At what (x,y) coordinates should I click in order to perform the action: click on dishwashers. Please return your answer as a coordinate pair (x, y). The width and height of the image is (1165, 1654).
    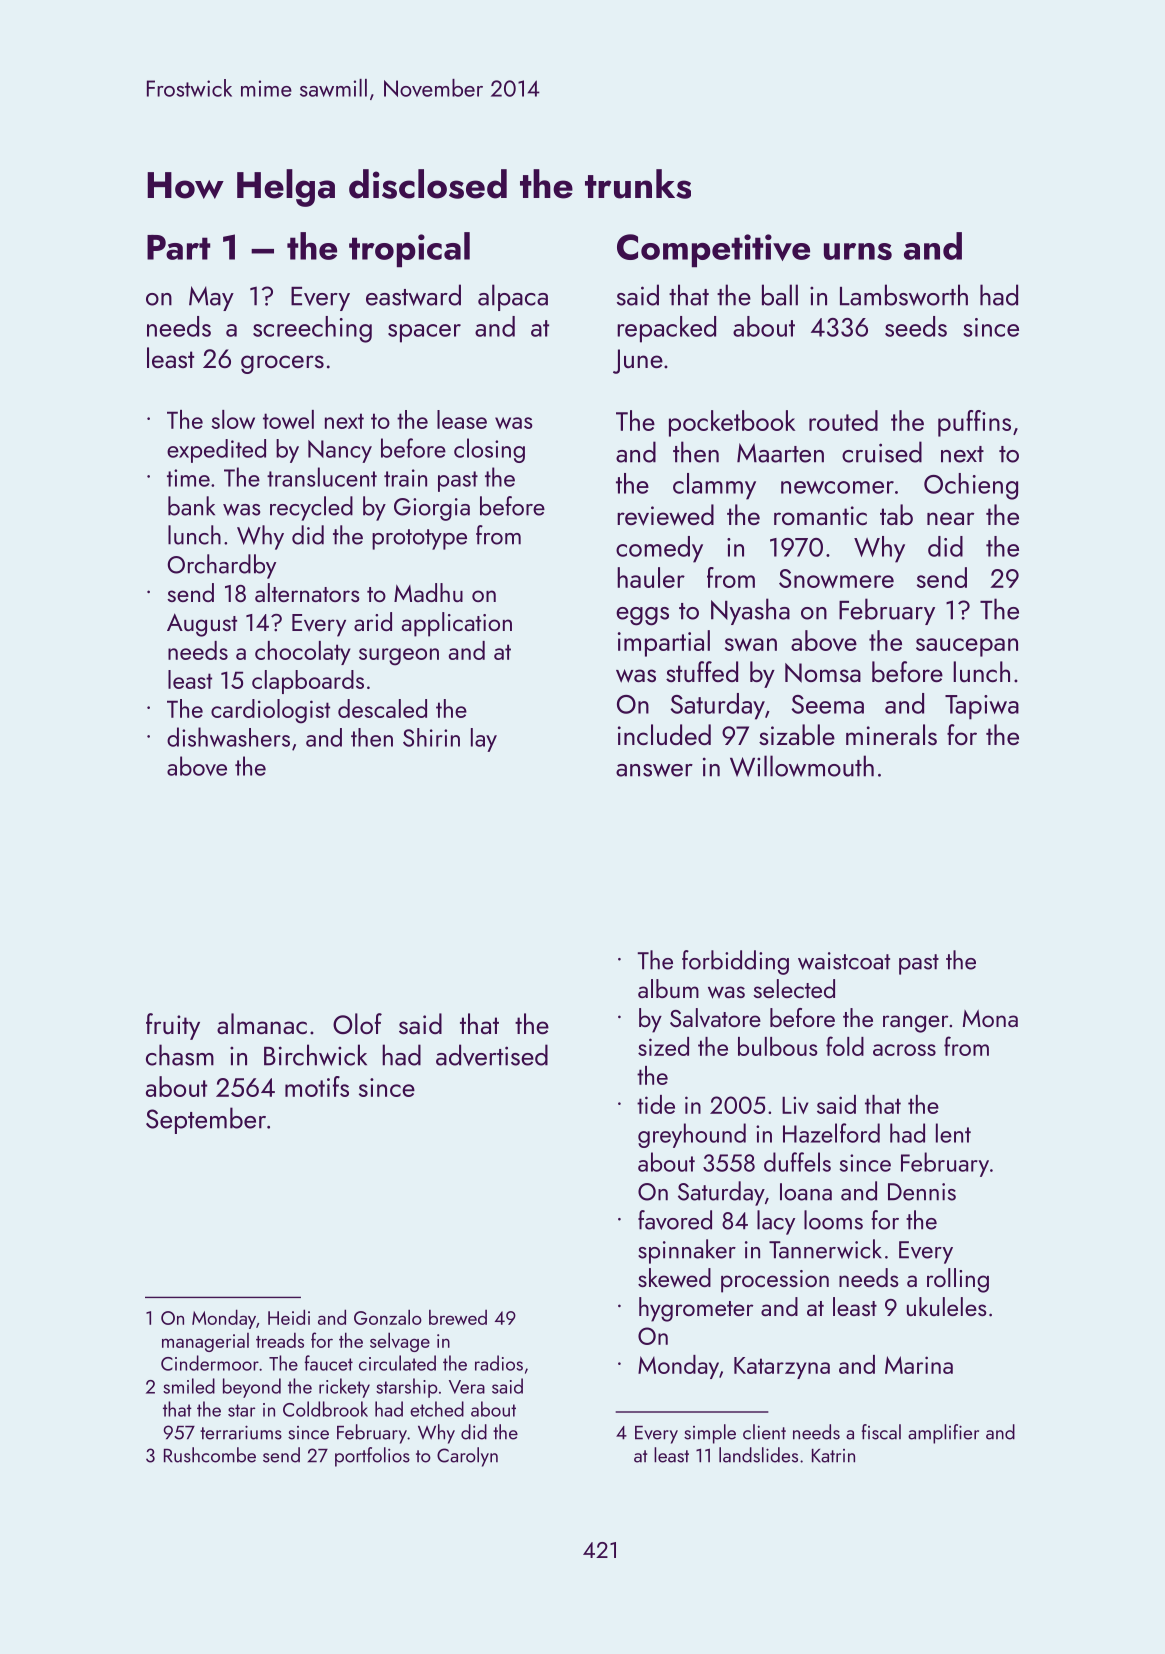
    Looking at the image, I should click on (228, 737).
